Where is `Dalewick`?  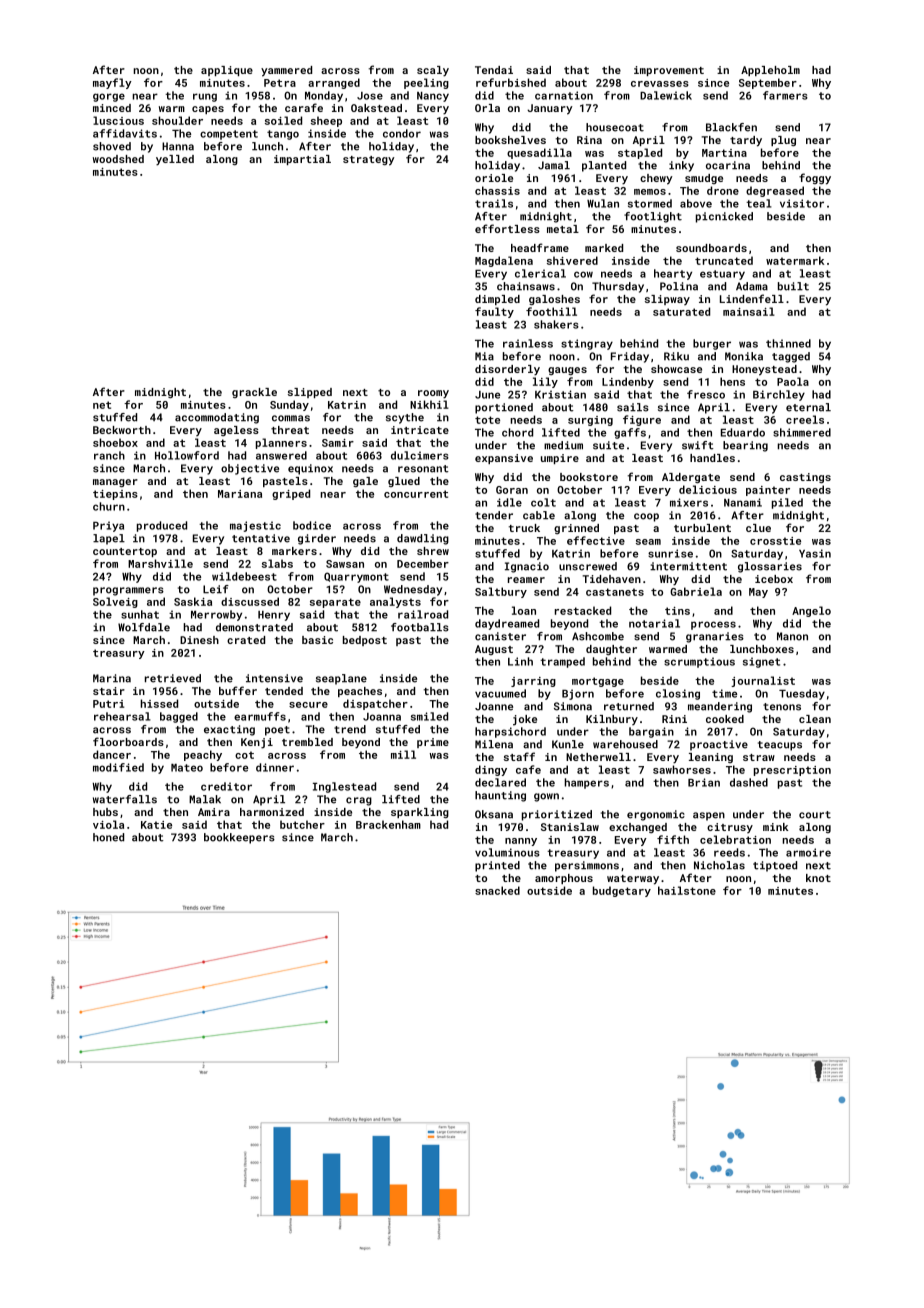
Dalewick is located at coordinates (666, 95).
